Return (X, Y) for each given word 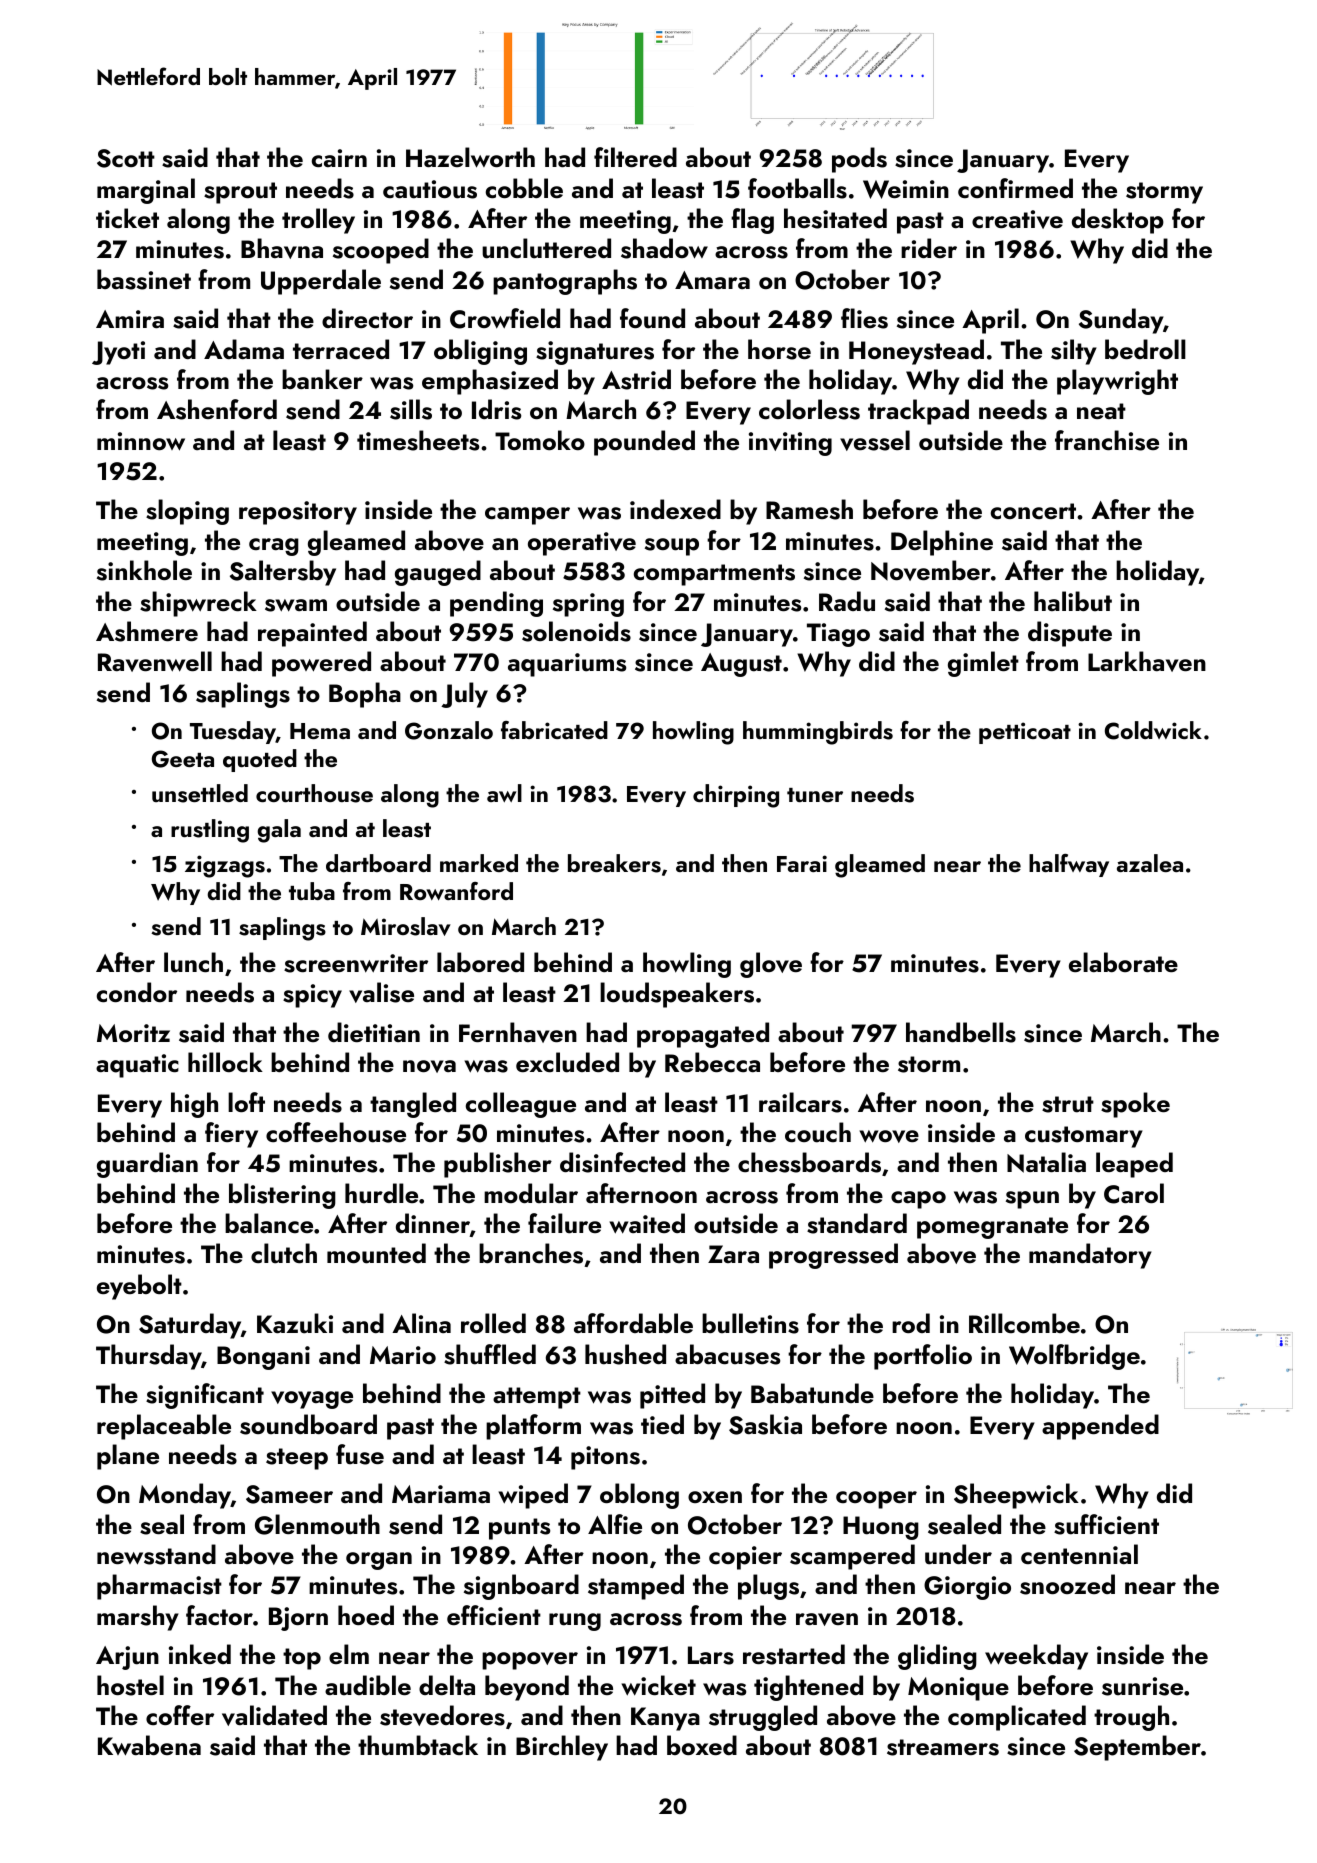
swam (296, 605)
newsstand (156, 1554)
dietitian (374, 1032)
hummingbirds (818, 733)
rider (929, 248)
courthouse (314, 793)
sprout (240, 193)
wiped (533, 1496)
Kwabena (149, 1745)
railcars (800, 1102)
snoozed (1067, 1584)
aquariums (567, 665)
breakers (614, 863)
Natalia (1046, 1162)
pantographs (565, 282)
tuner (815, 795)
